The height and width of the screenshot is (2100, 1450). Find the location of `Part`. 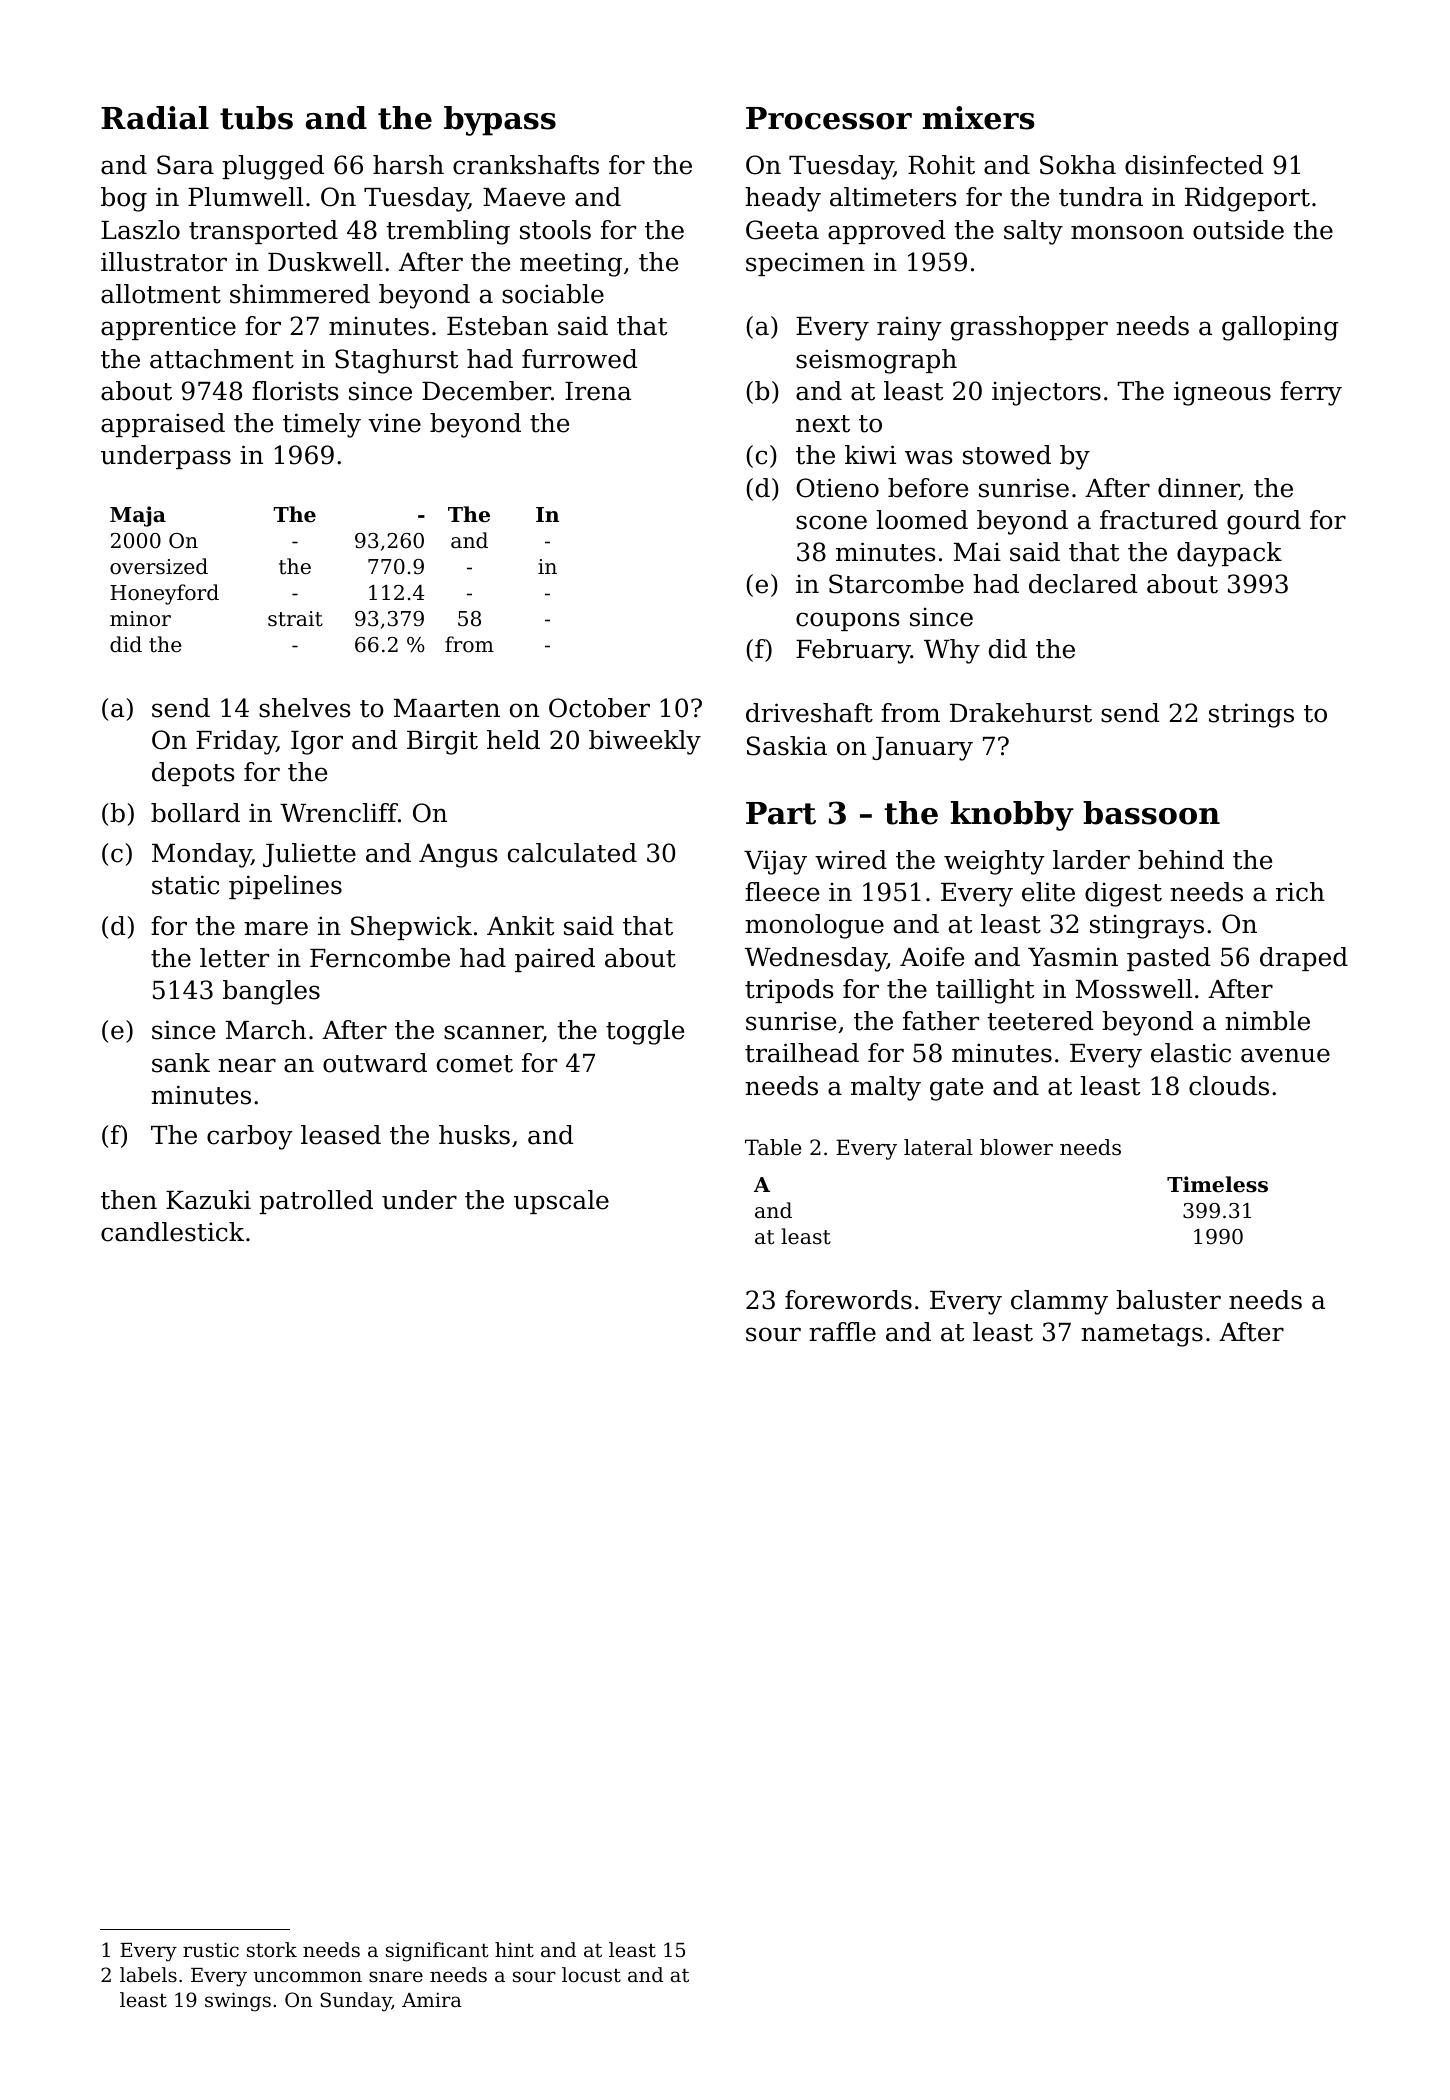

Part is located at coordinates (781, 813).
